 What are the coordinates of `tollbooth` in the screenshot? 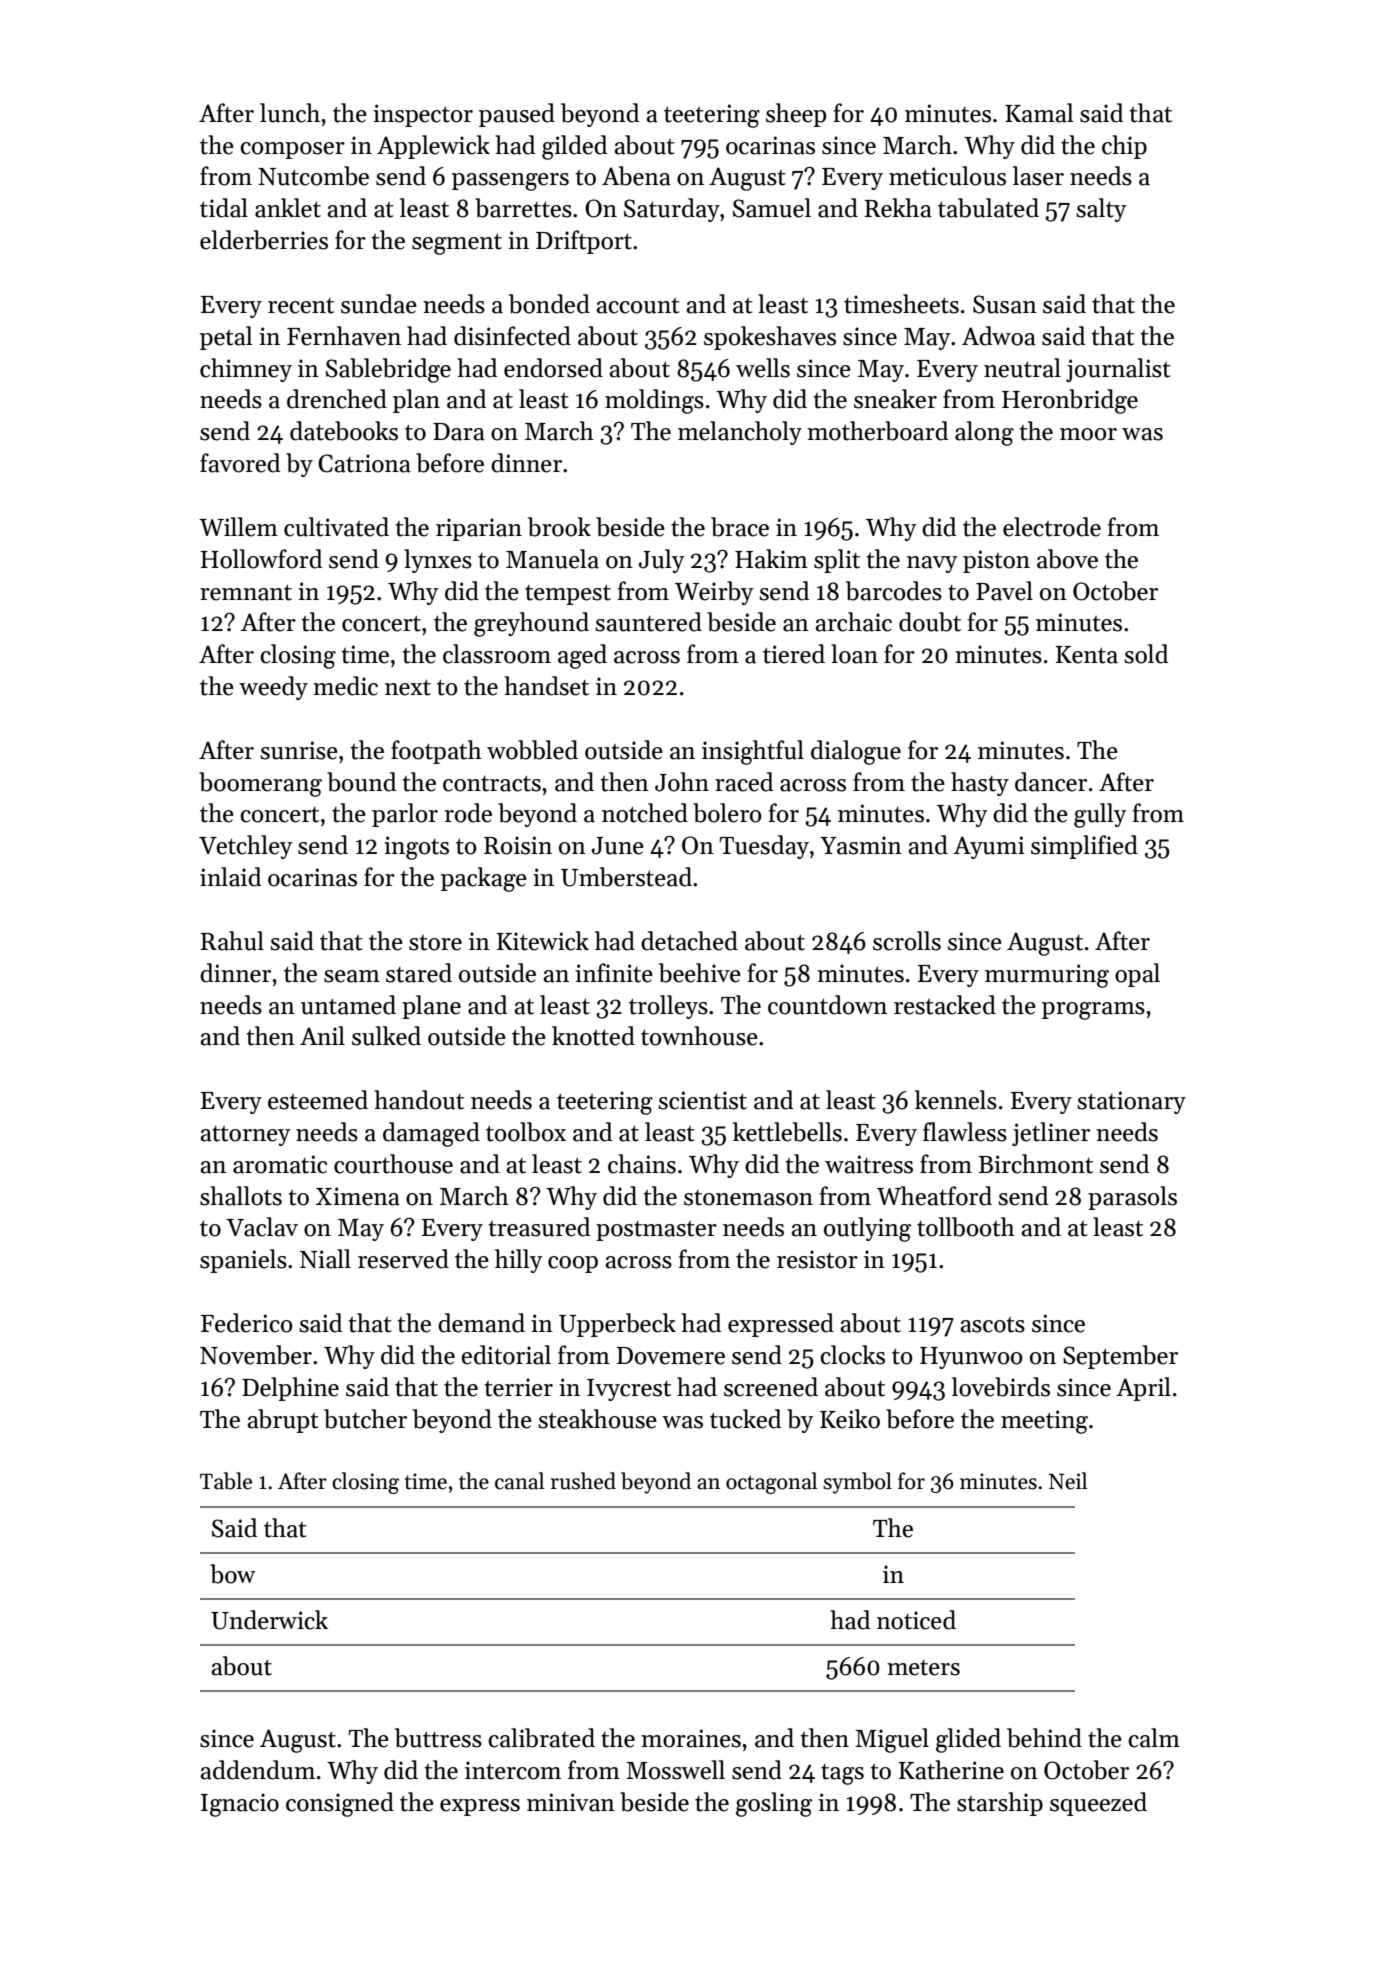 It's located at (966, 1227).
